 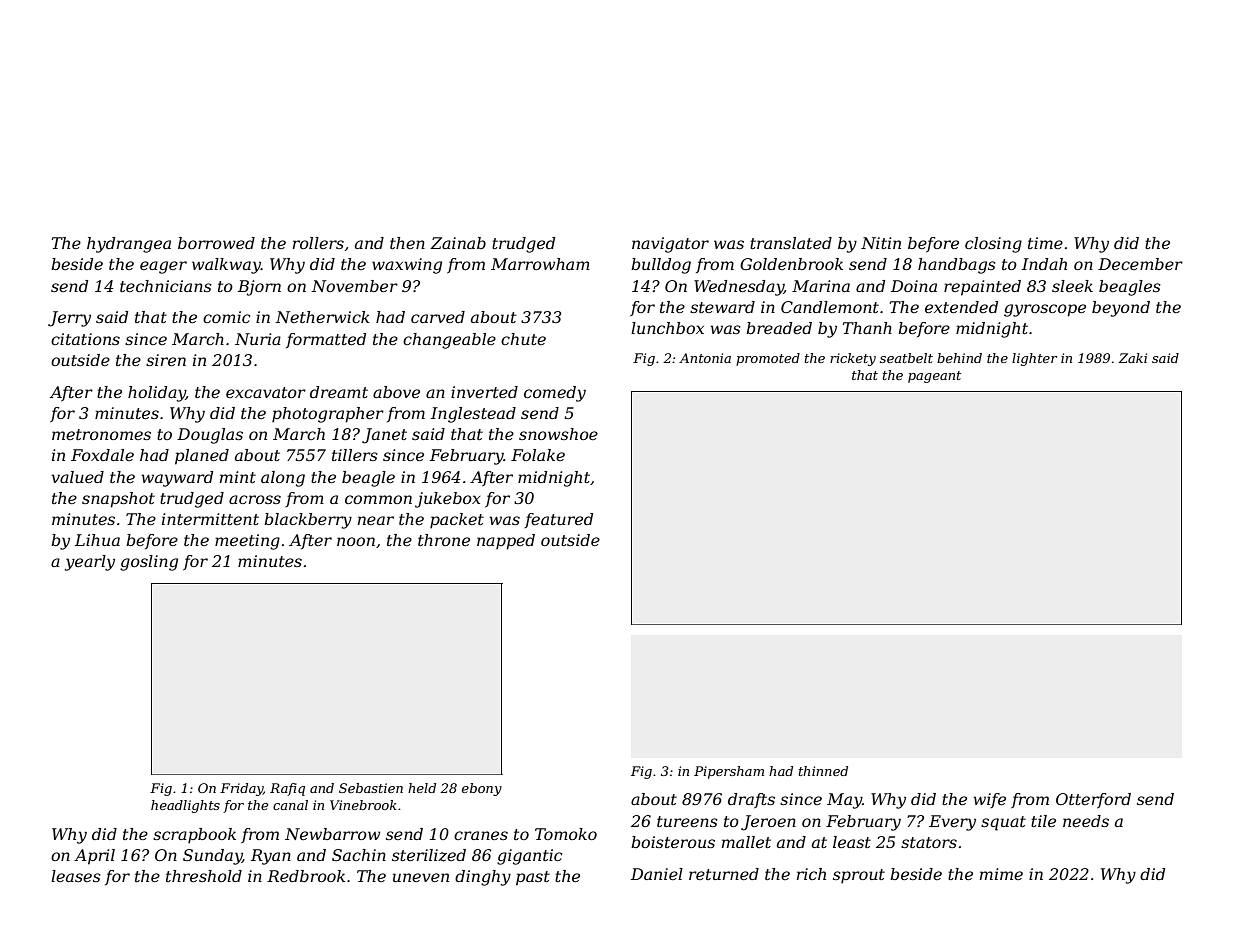 What do you see at coordinates (1132, 358) in the screenshot?
I see `Zaki` at bounding box center [1132, 358].
